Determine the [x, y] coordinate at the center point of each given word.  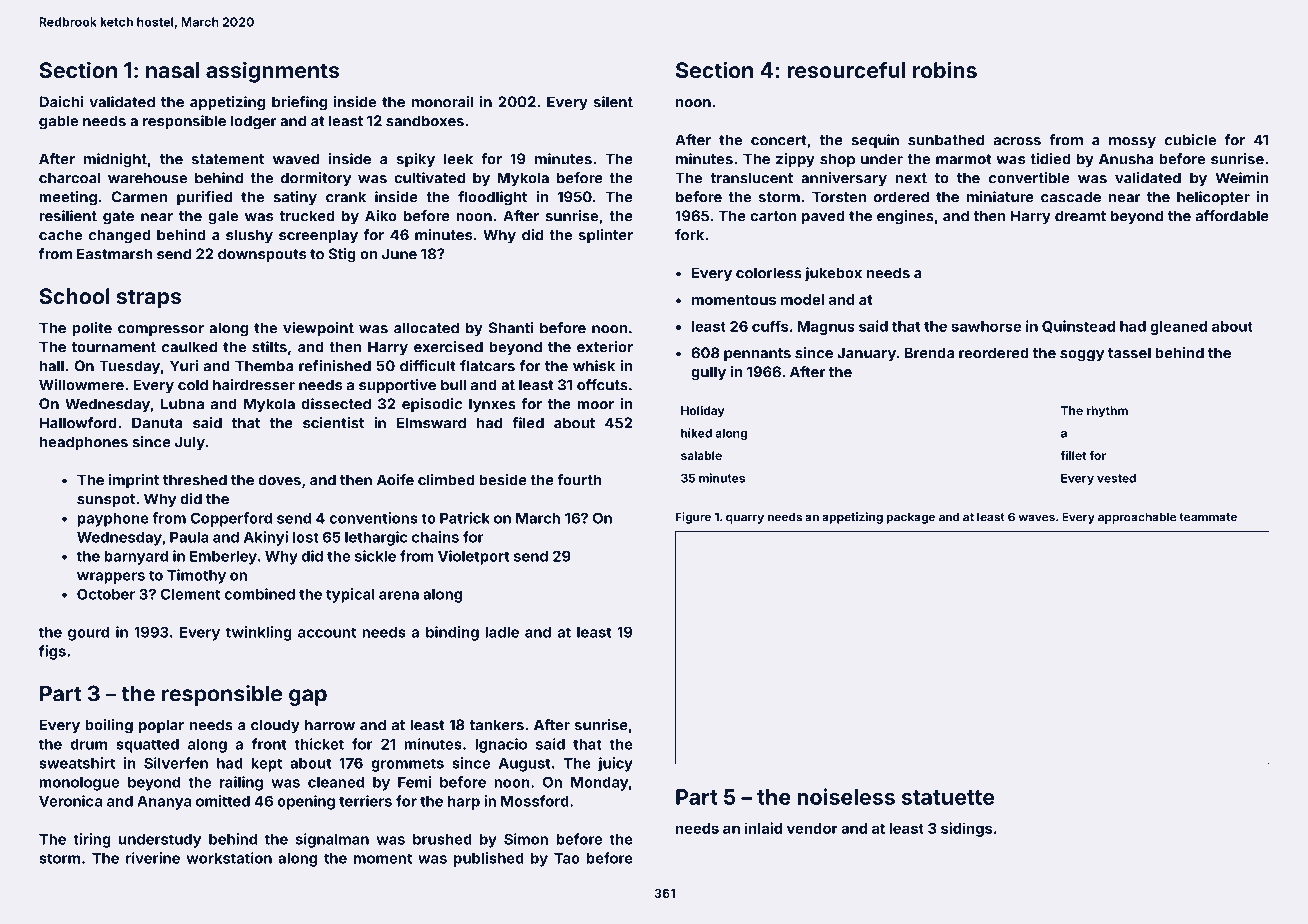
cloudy [275, 726]
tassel [1129, 353]
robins [945, 69]
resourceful [846, 69]
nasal [172, 70]
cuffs [770, 326]
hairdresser [254, 385]
